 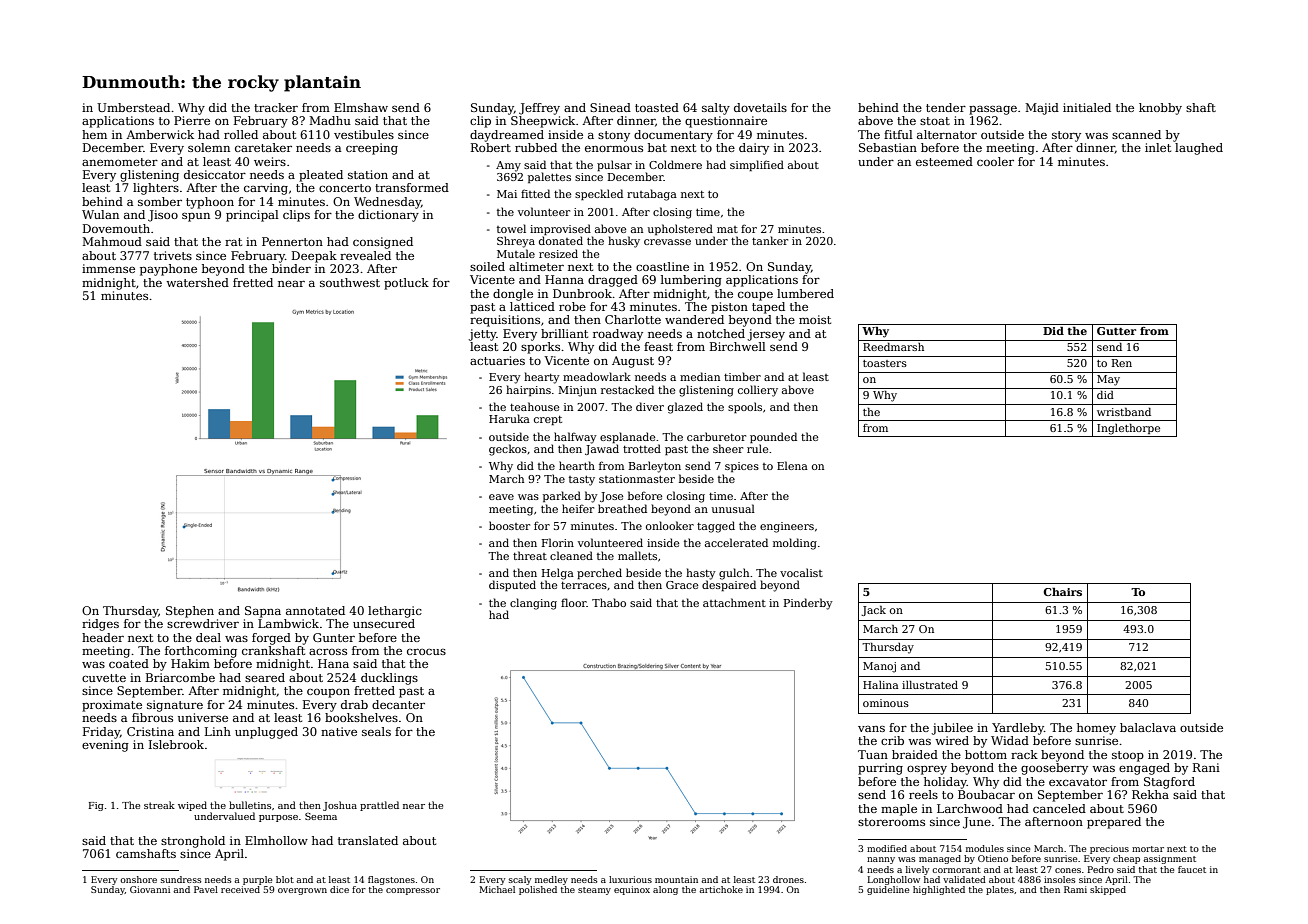 What do you see at coordinates (103, 637) in the screenshot?
I see `header` at bounding box center [103, 637].
